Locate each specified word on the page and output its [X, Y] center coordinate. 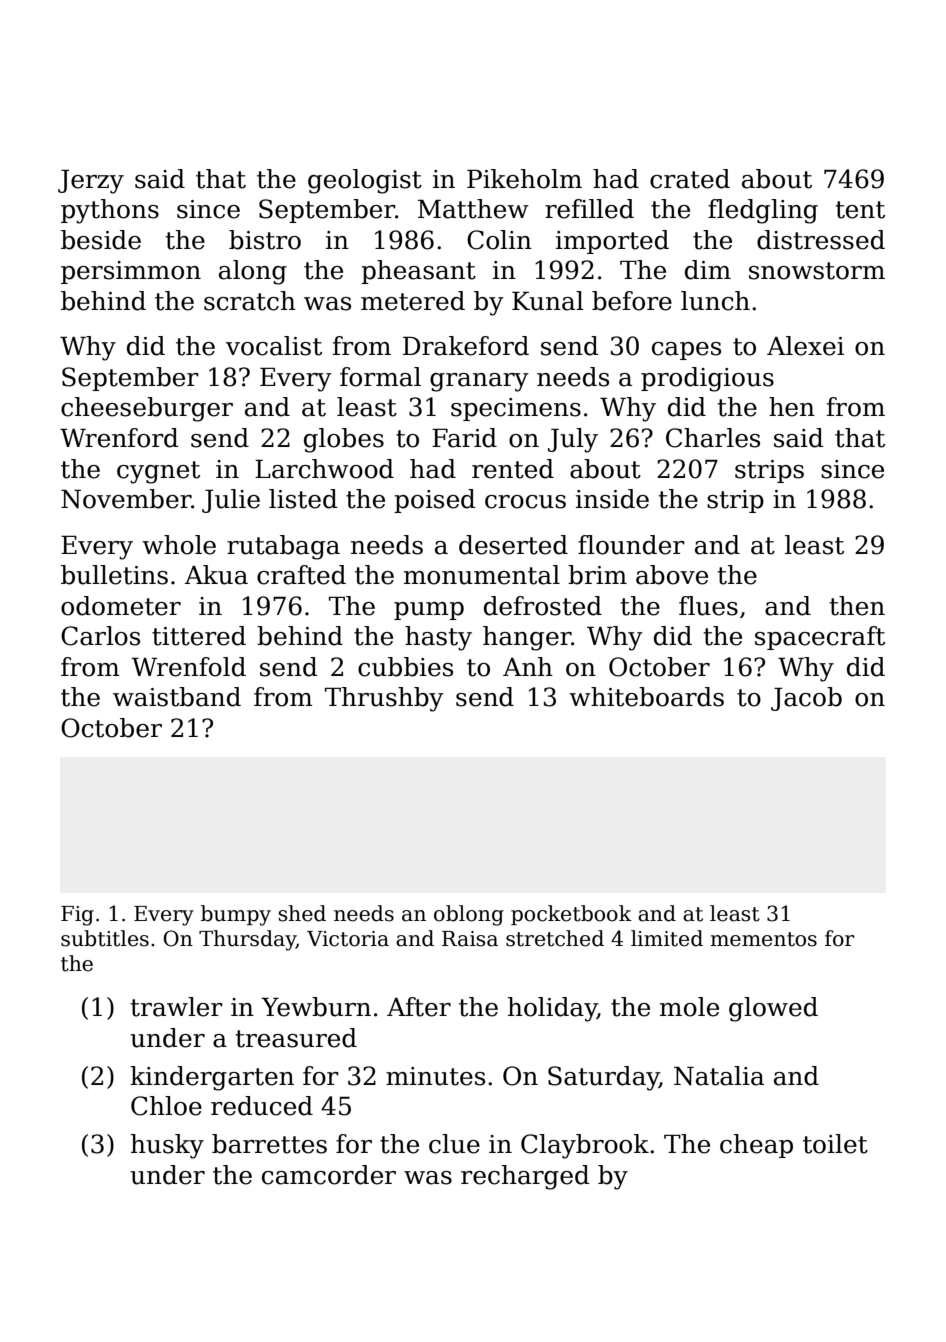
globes [344, 440]
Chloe [166, 1106]
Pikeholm [524, 179]
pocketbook [571, 915]
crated [690, 179]
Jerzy [91, 182]
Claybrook [585, 1146]
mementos [764, 939]
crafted [301, 575]
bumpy [236, 915]
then [857, 606]
